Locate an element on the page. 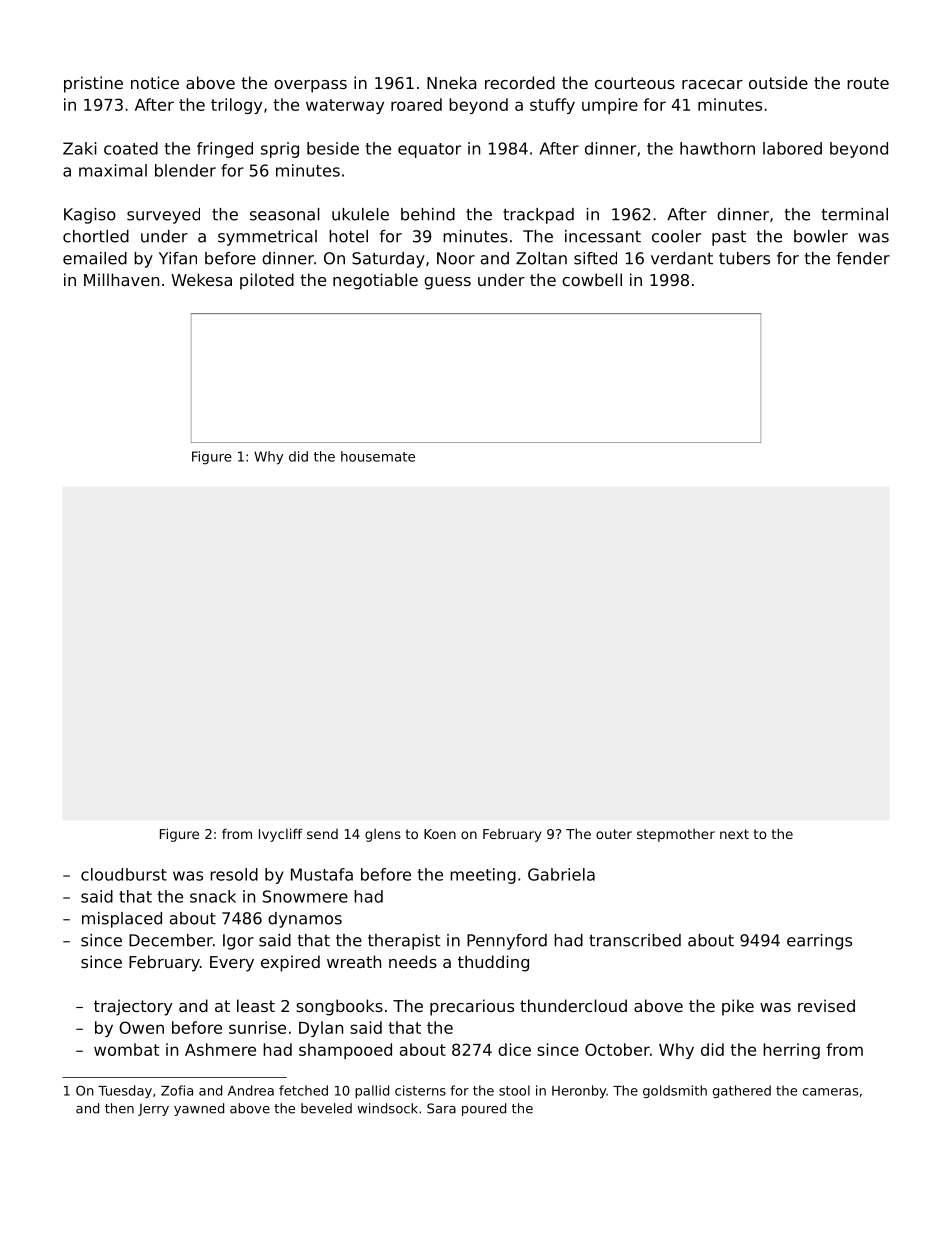 Image resolution: width=952 pixels, height=1233 pixels. fender is located at coordinates (863, 258).
